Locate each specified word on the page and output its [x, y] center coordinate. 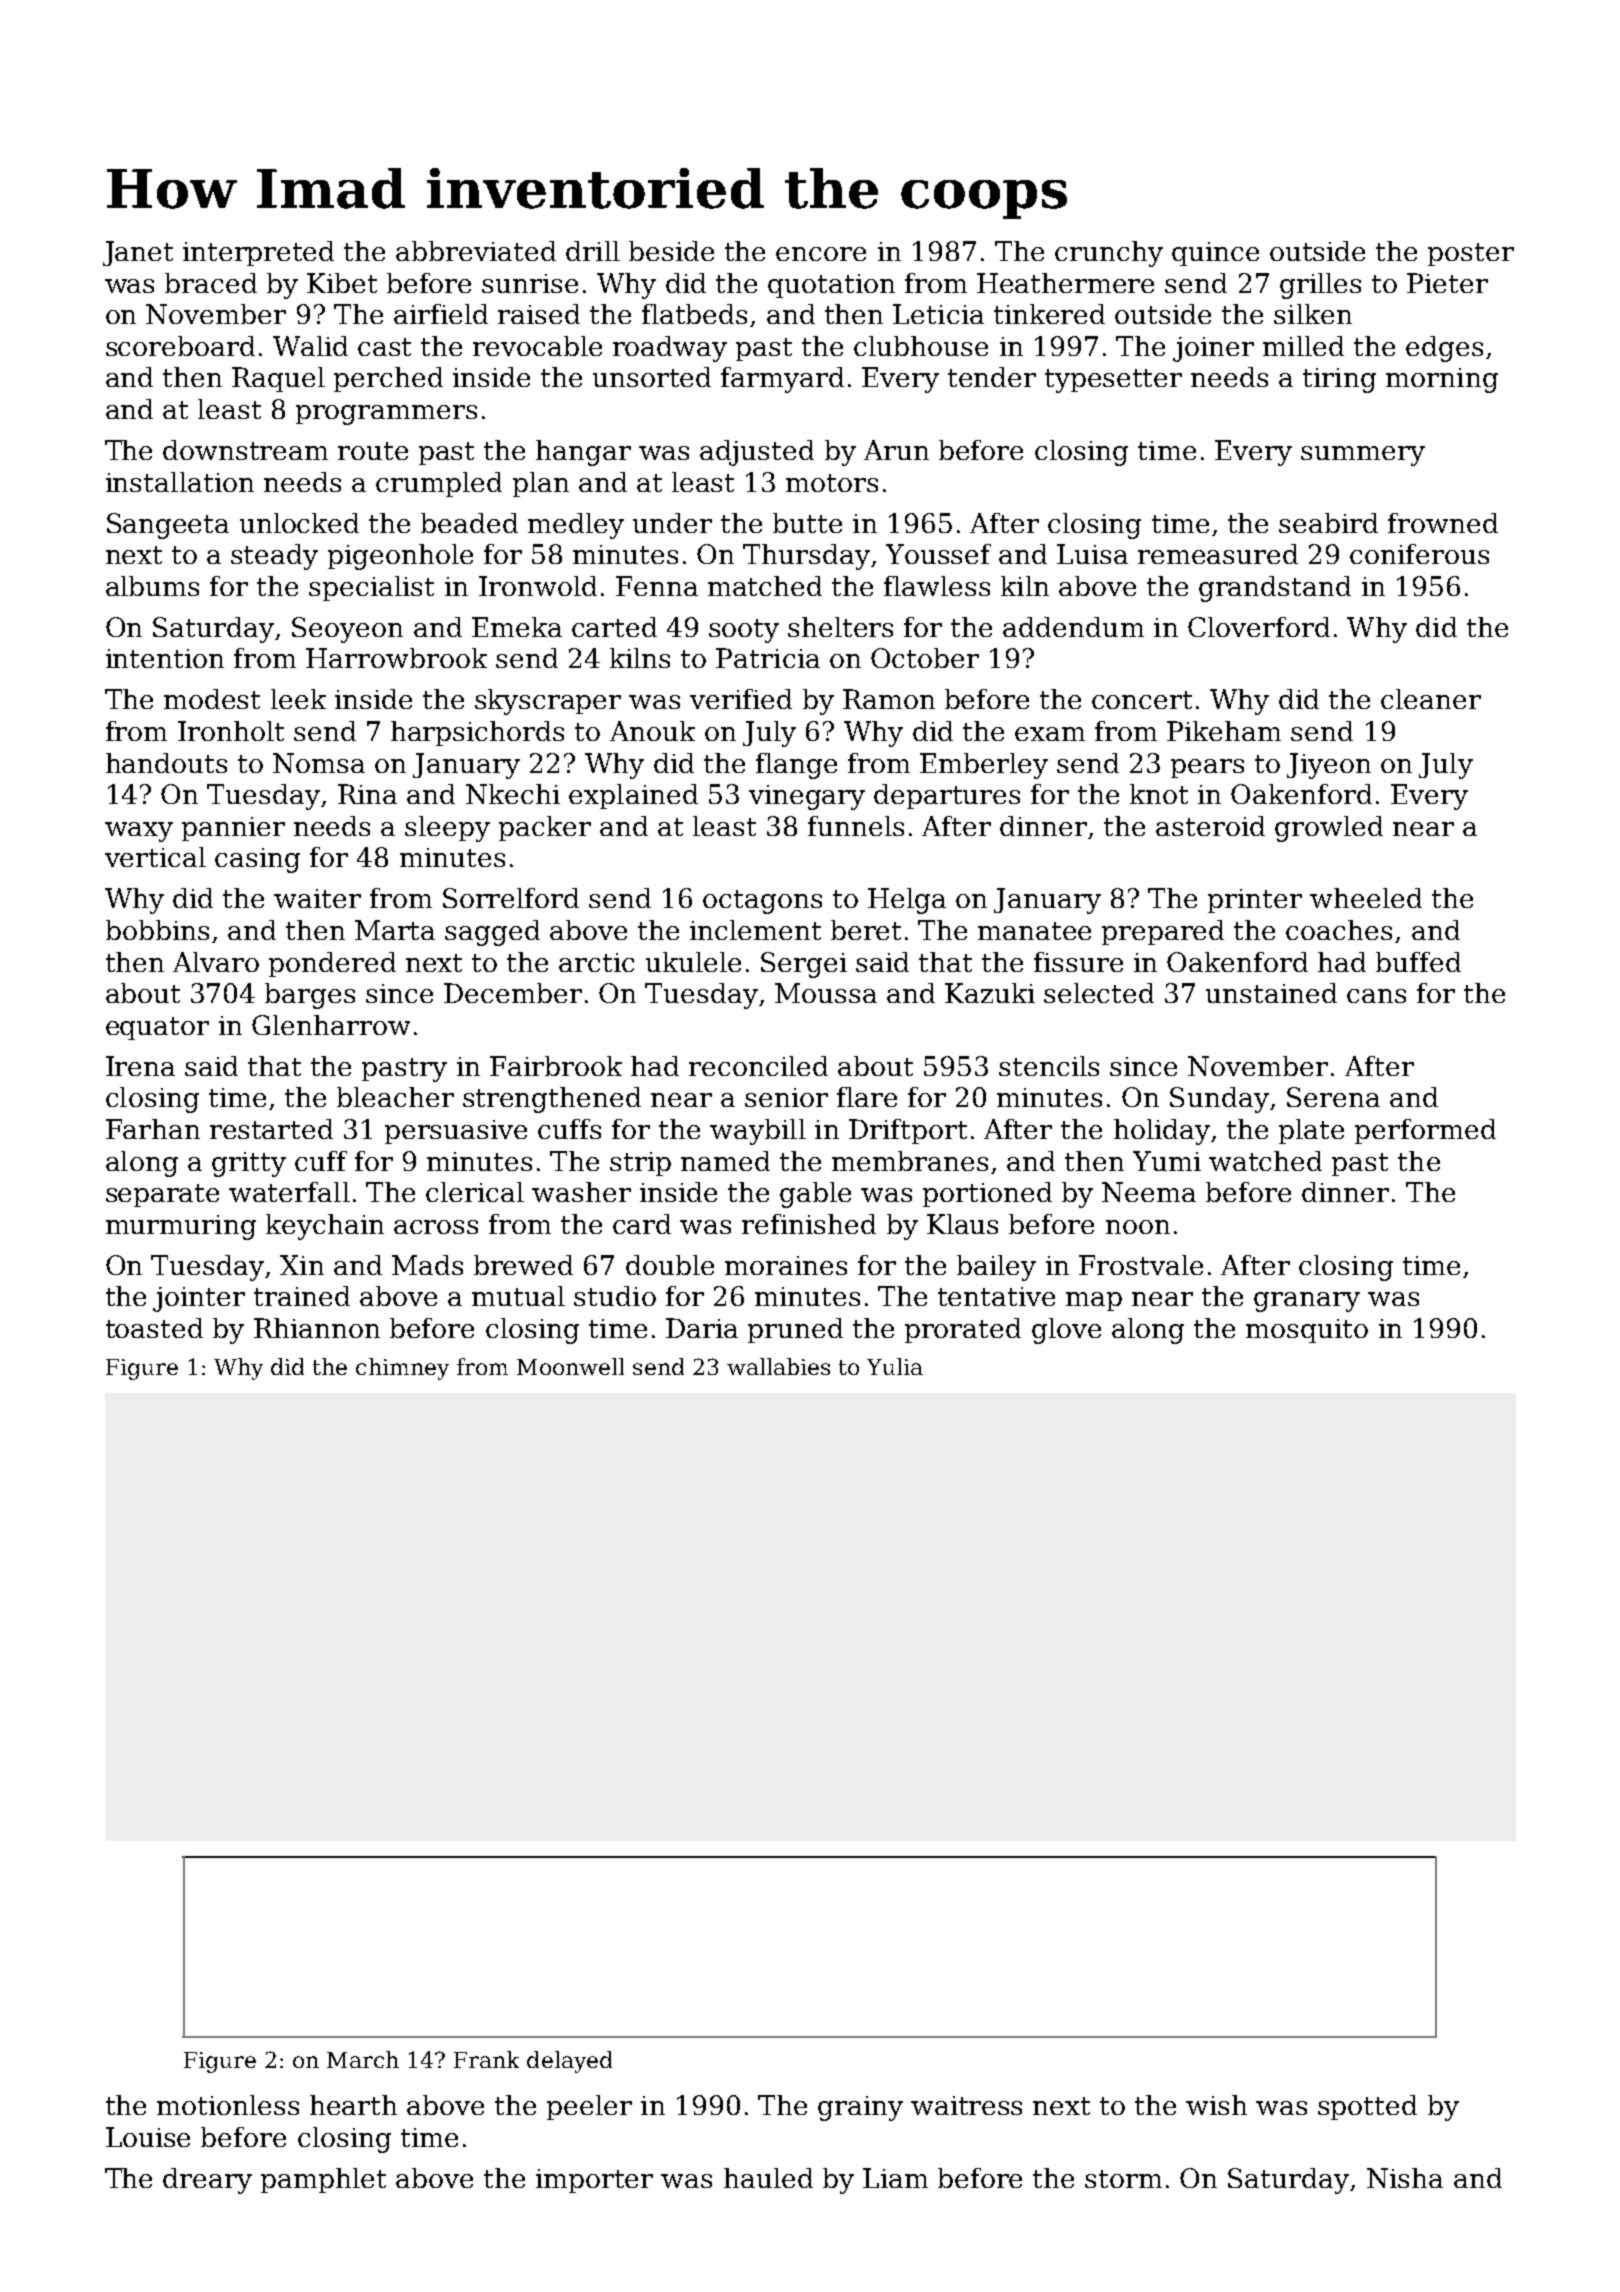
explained [633, 796]
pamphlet [323, 2180]
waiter [317, 898]
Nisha [1405, 2178]
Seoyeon [347, 630]
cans [1376, 996]
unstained [1271, 993]
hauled [768, 2178]
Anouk [652, 731]
